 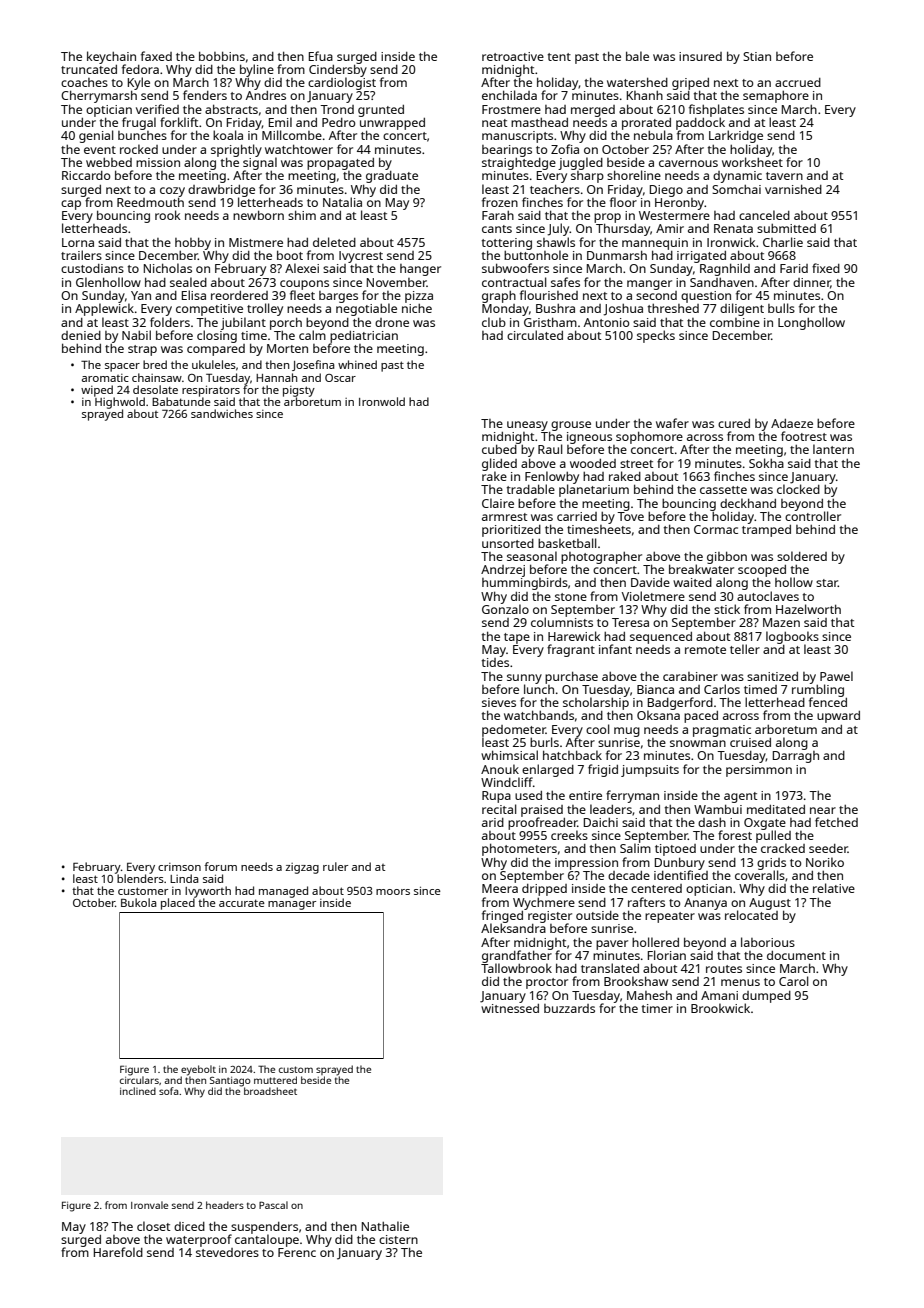 What do you see at coordinates (505, 609) in the document?
I see `Gonzalo` at bounding box center [505, 609].
